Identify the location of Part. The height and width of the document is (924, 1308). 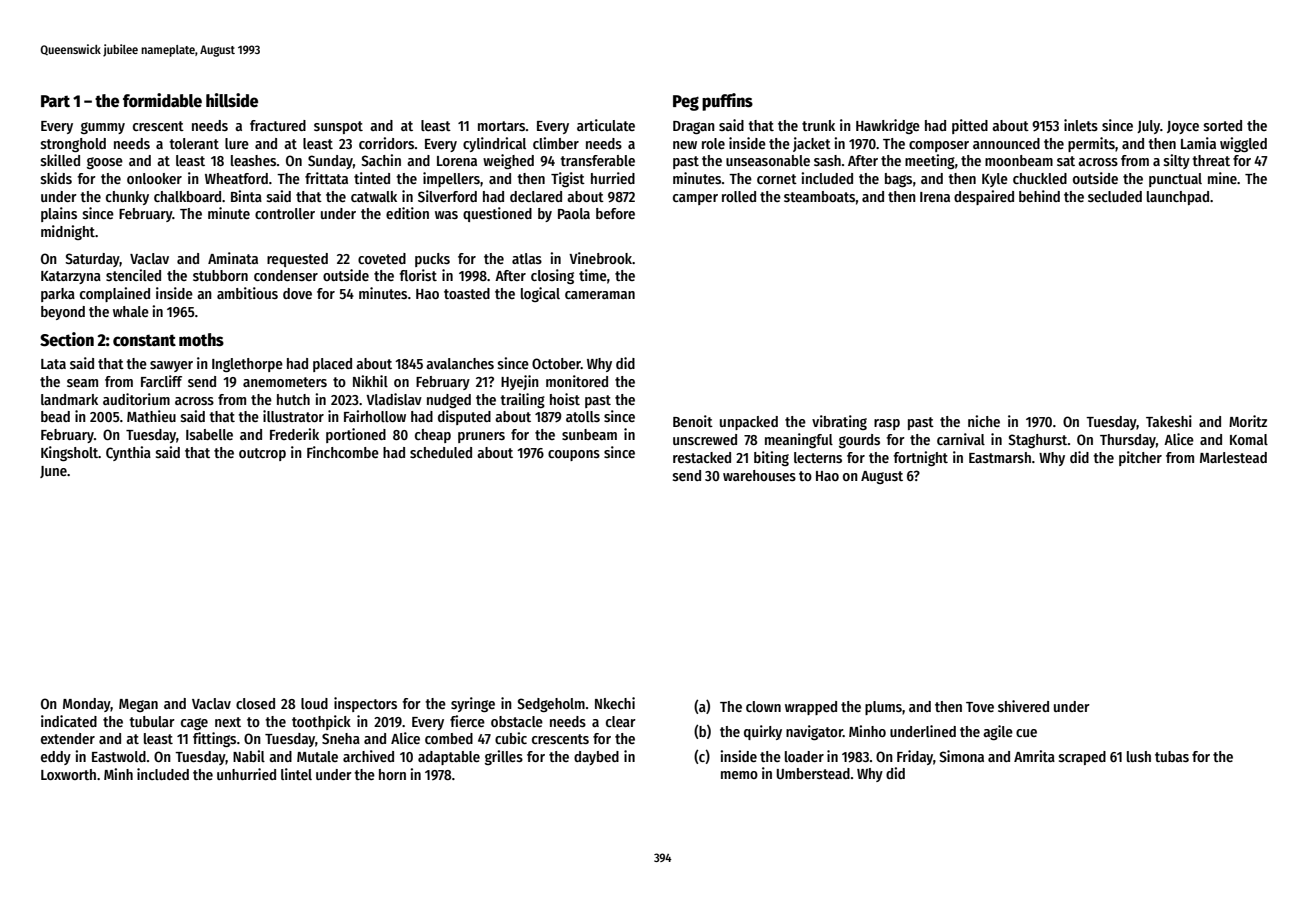
(55, 101).
